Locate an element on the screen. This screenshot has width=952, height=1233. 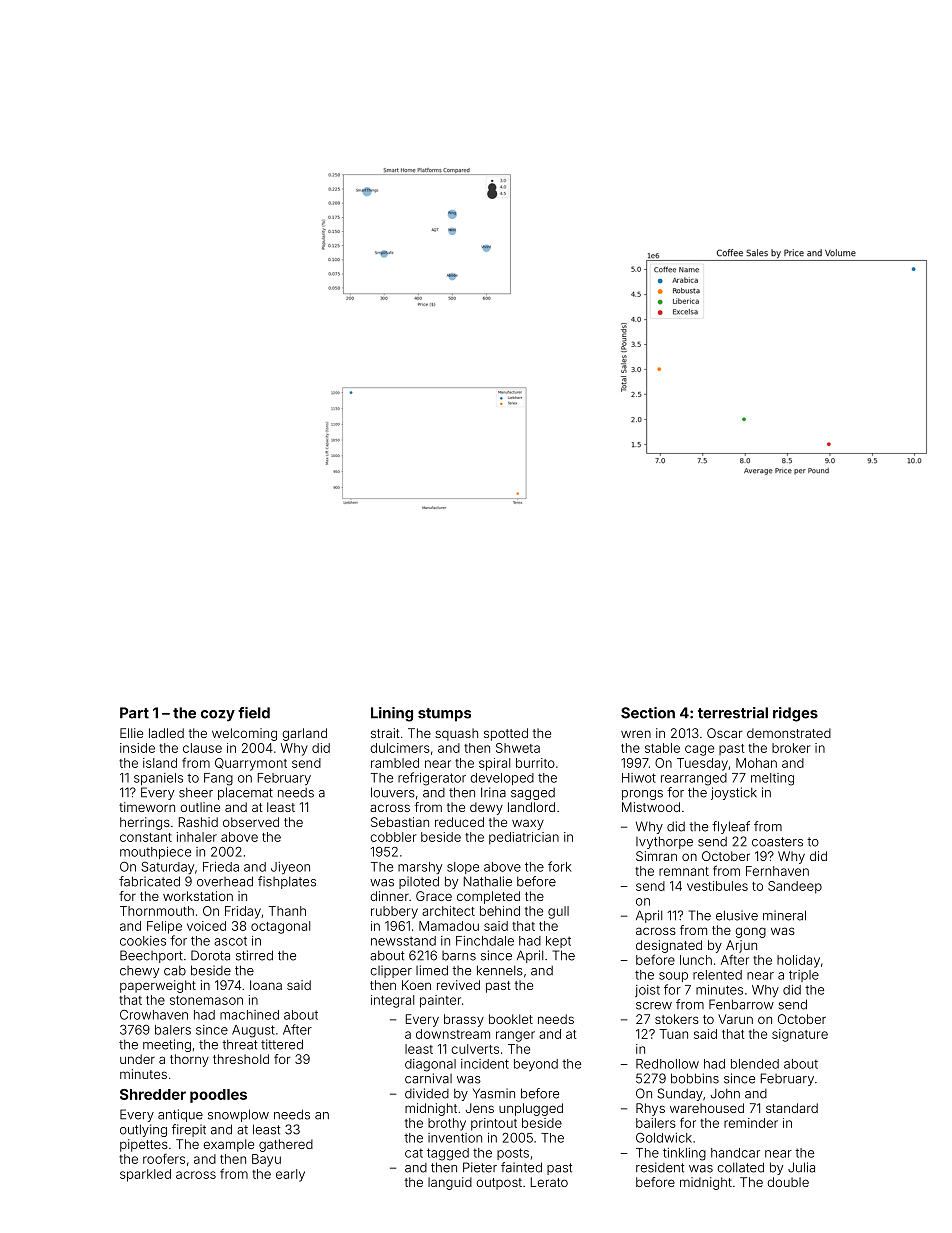
kennels is located at coordinates (500, 970).
